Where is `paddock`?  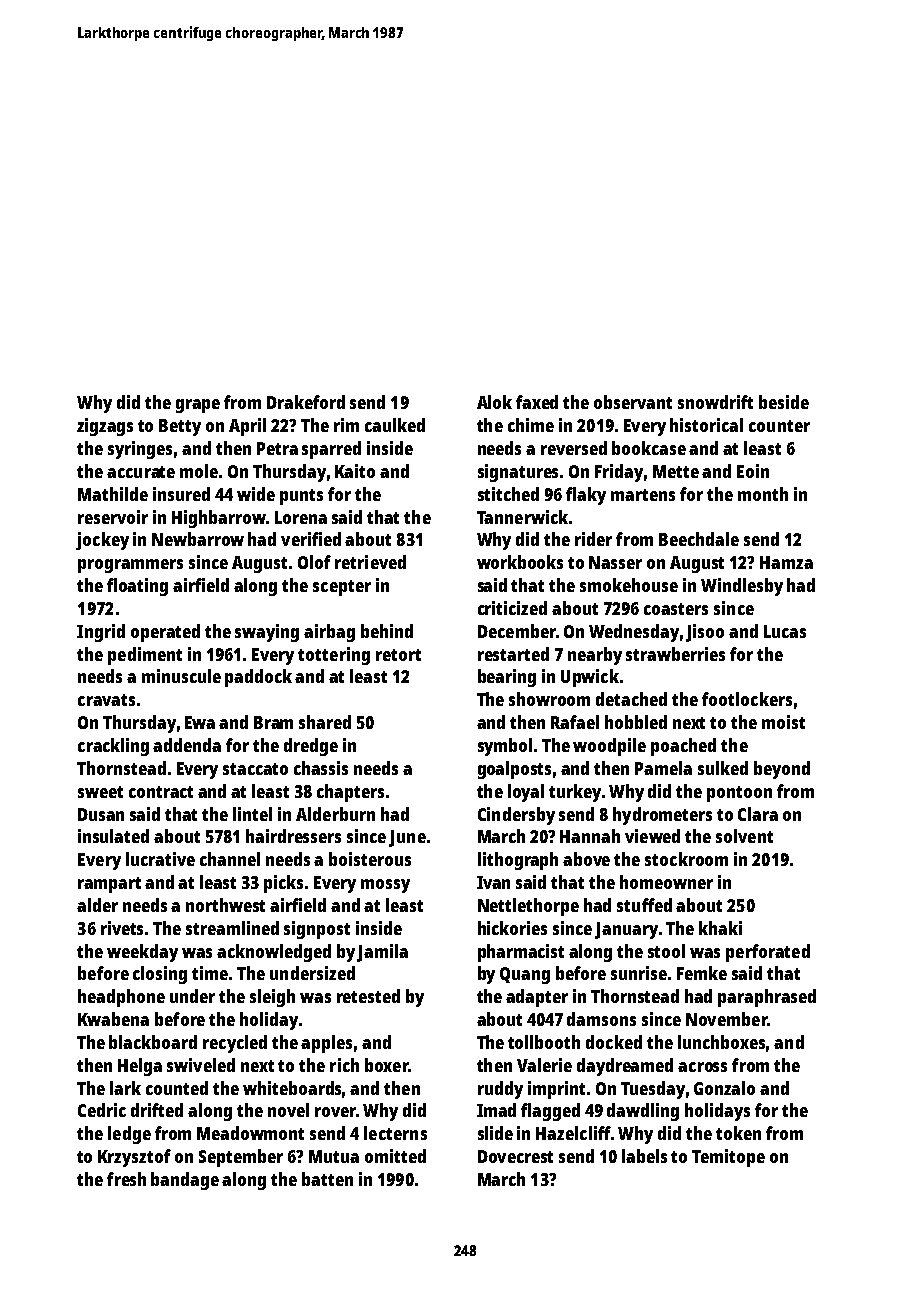
paddock is located at coordinates (258, 678).
